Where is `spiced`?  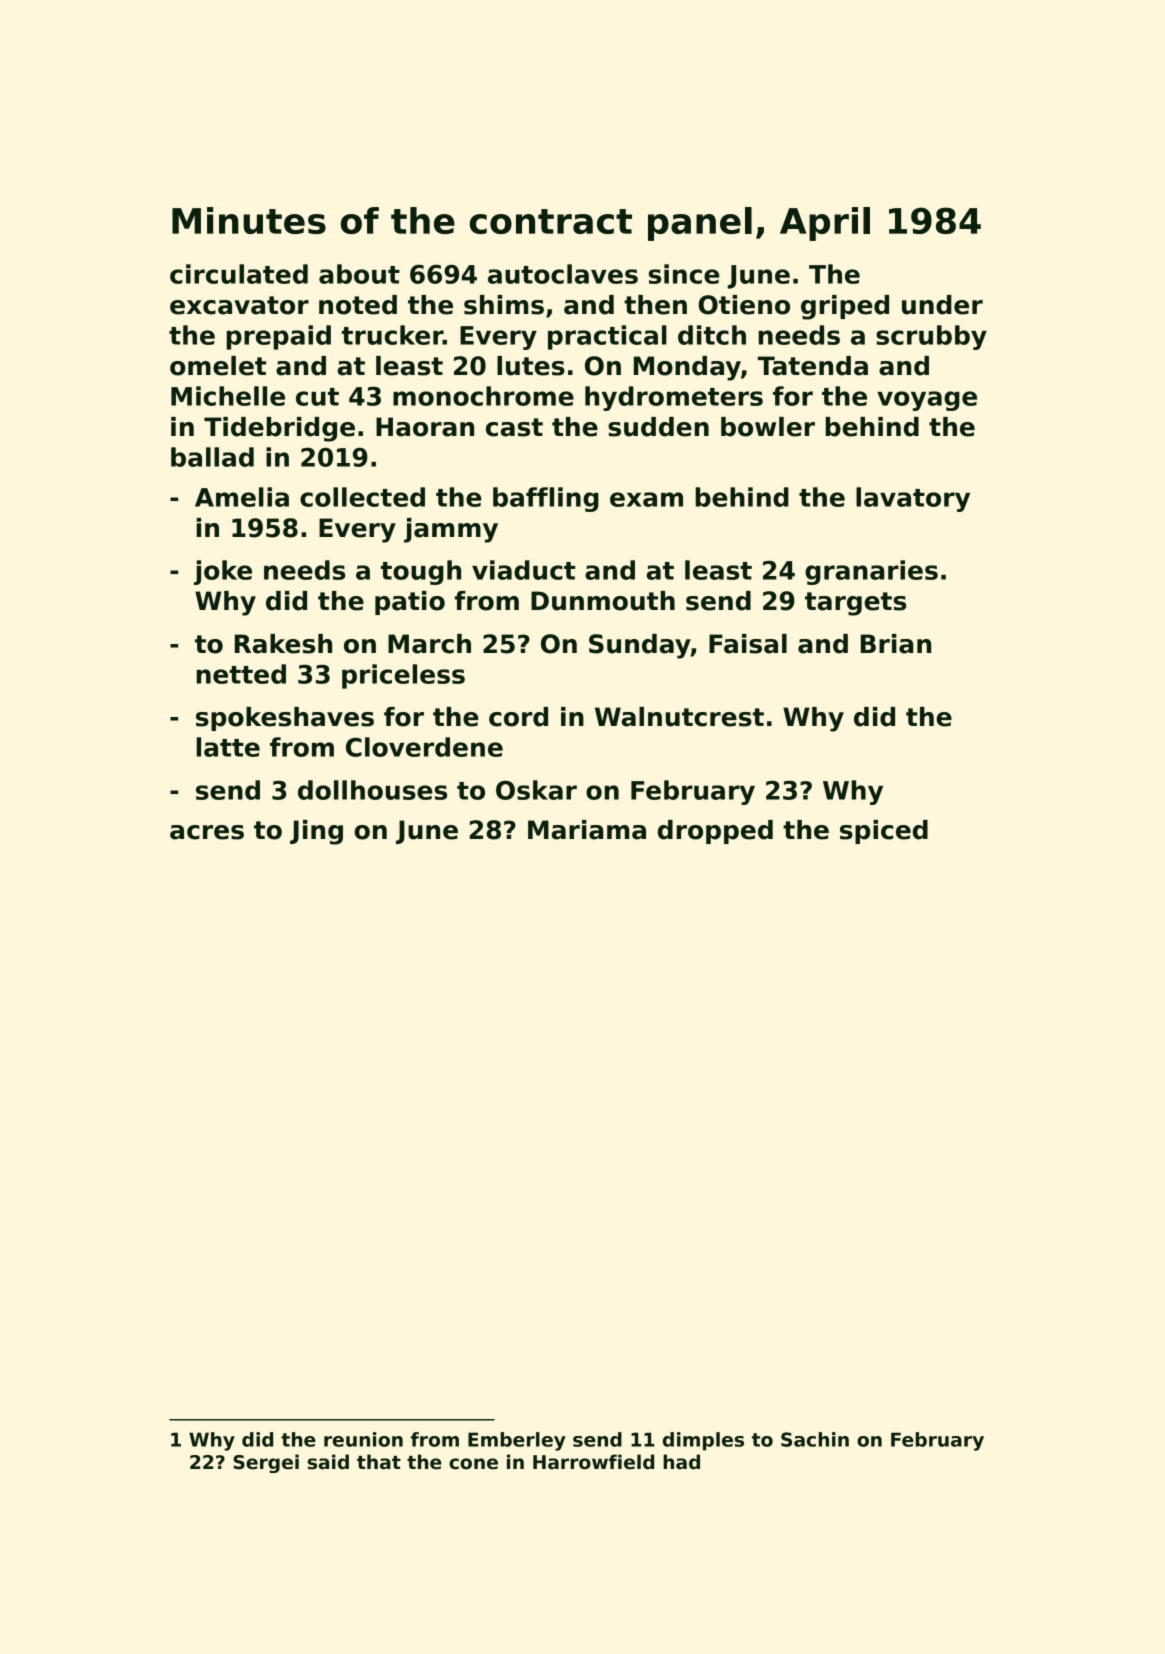 spiced is located at coordinates (884, 832).
